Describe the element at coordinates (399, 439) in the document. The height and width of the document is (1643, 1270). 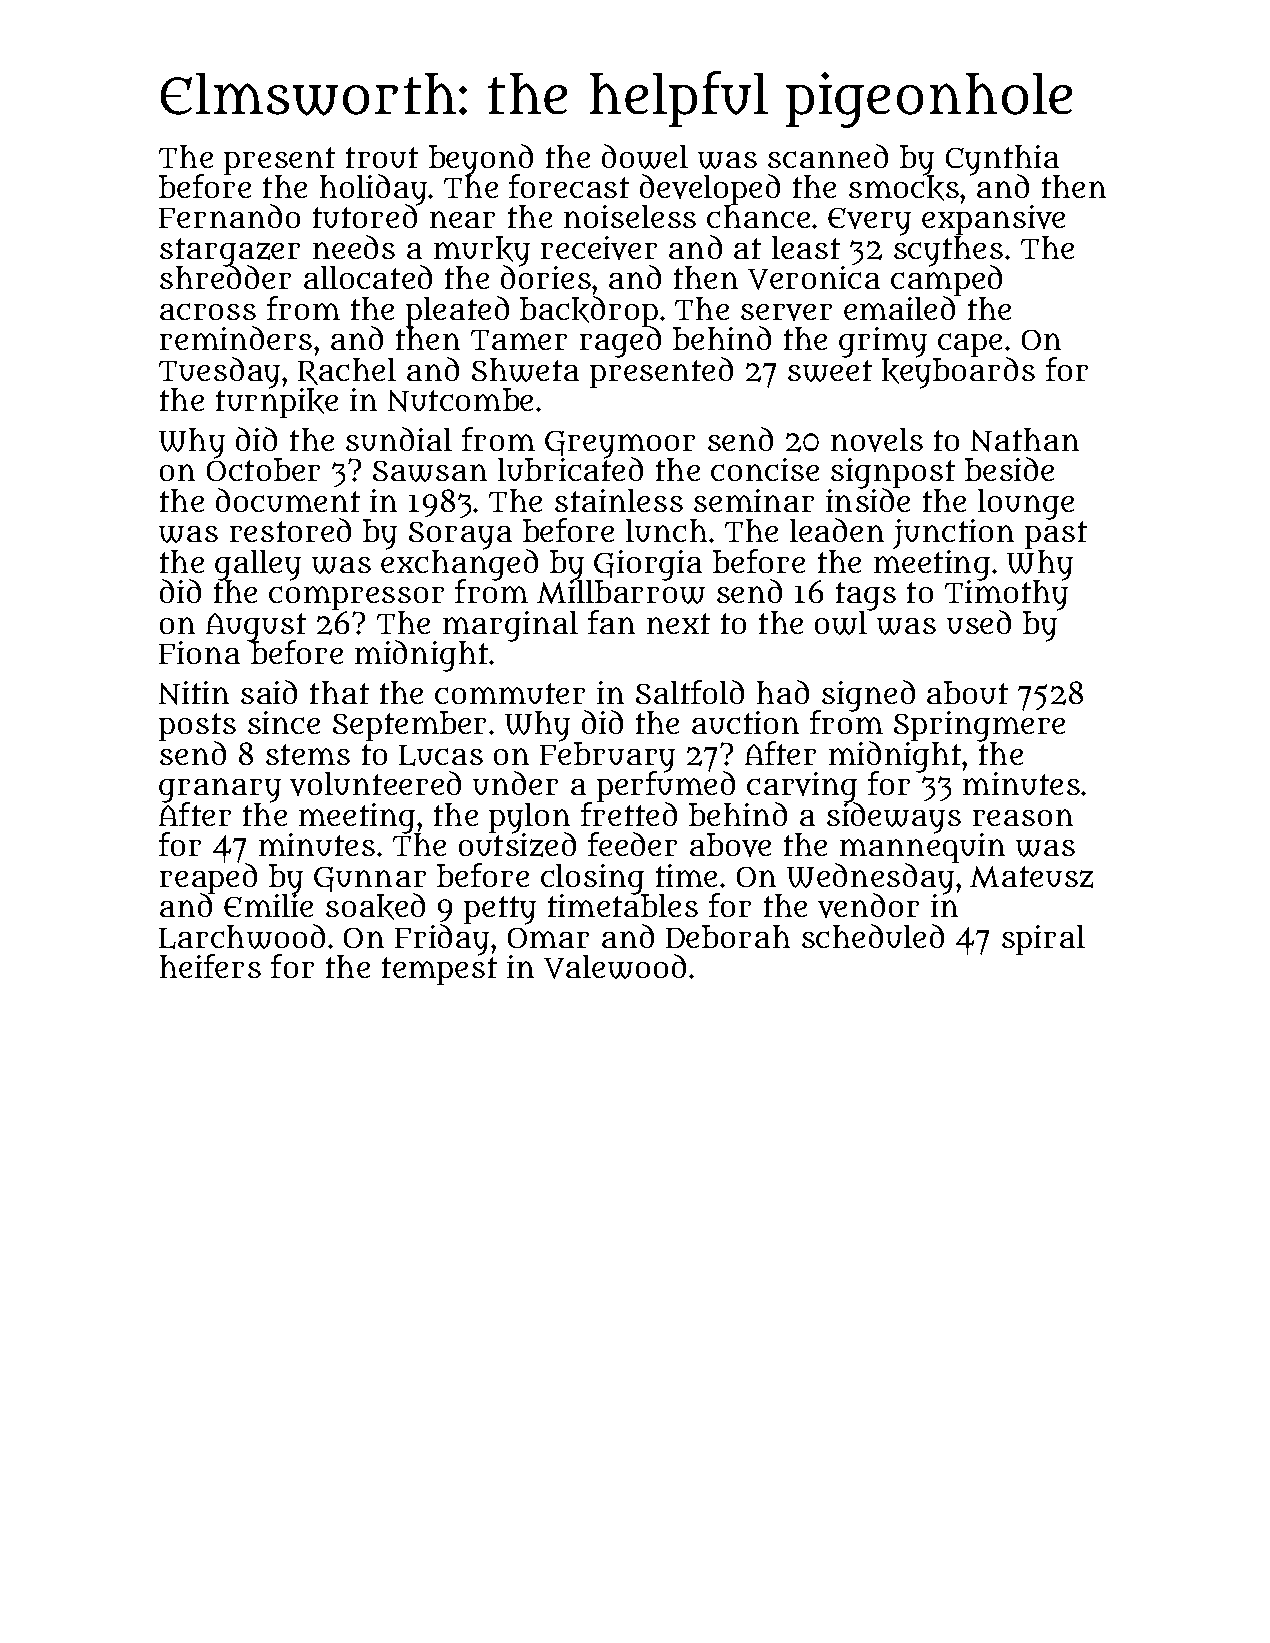
I see `sundial` at that location.
